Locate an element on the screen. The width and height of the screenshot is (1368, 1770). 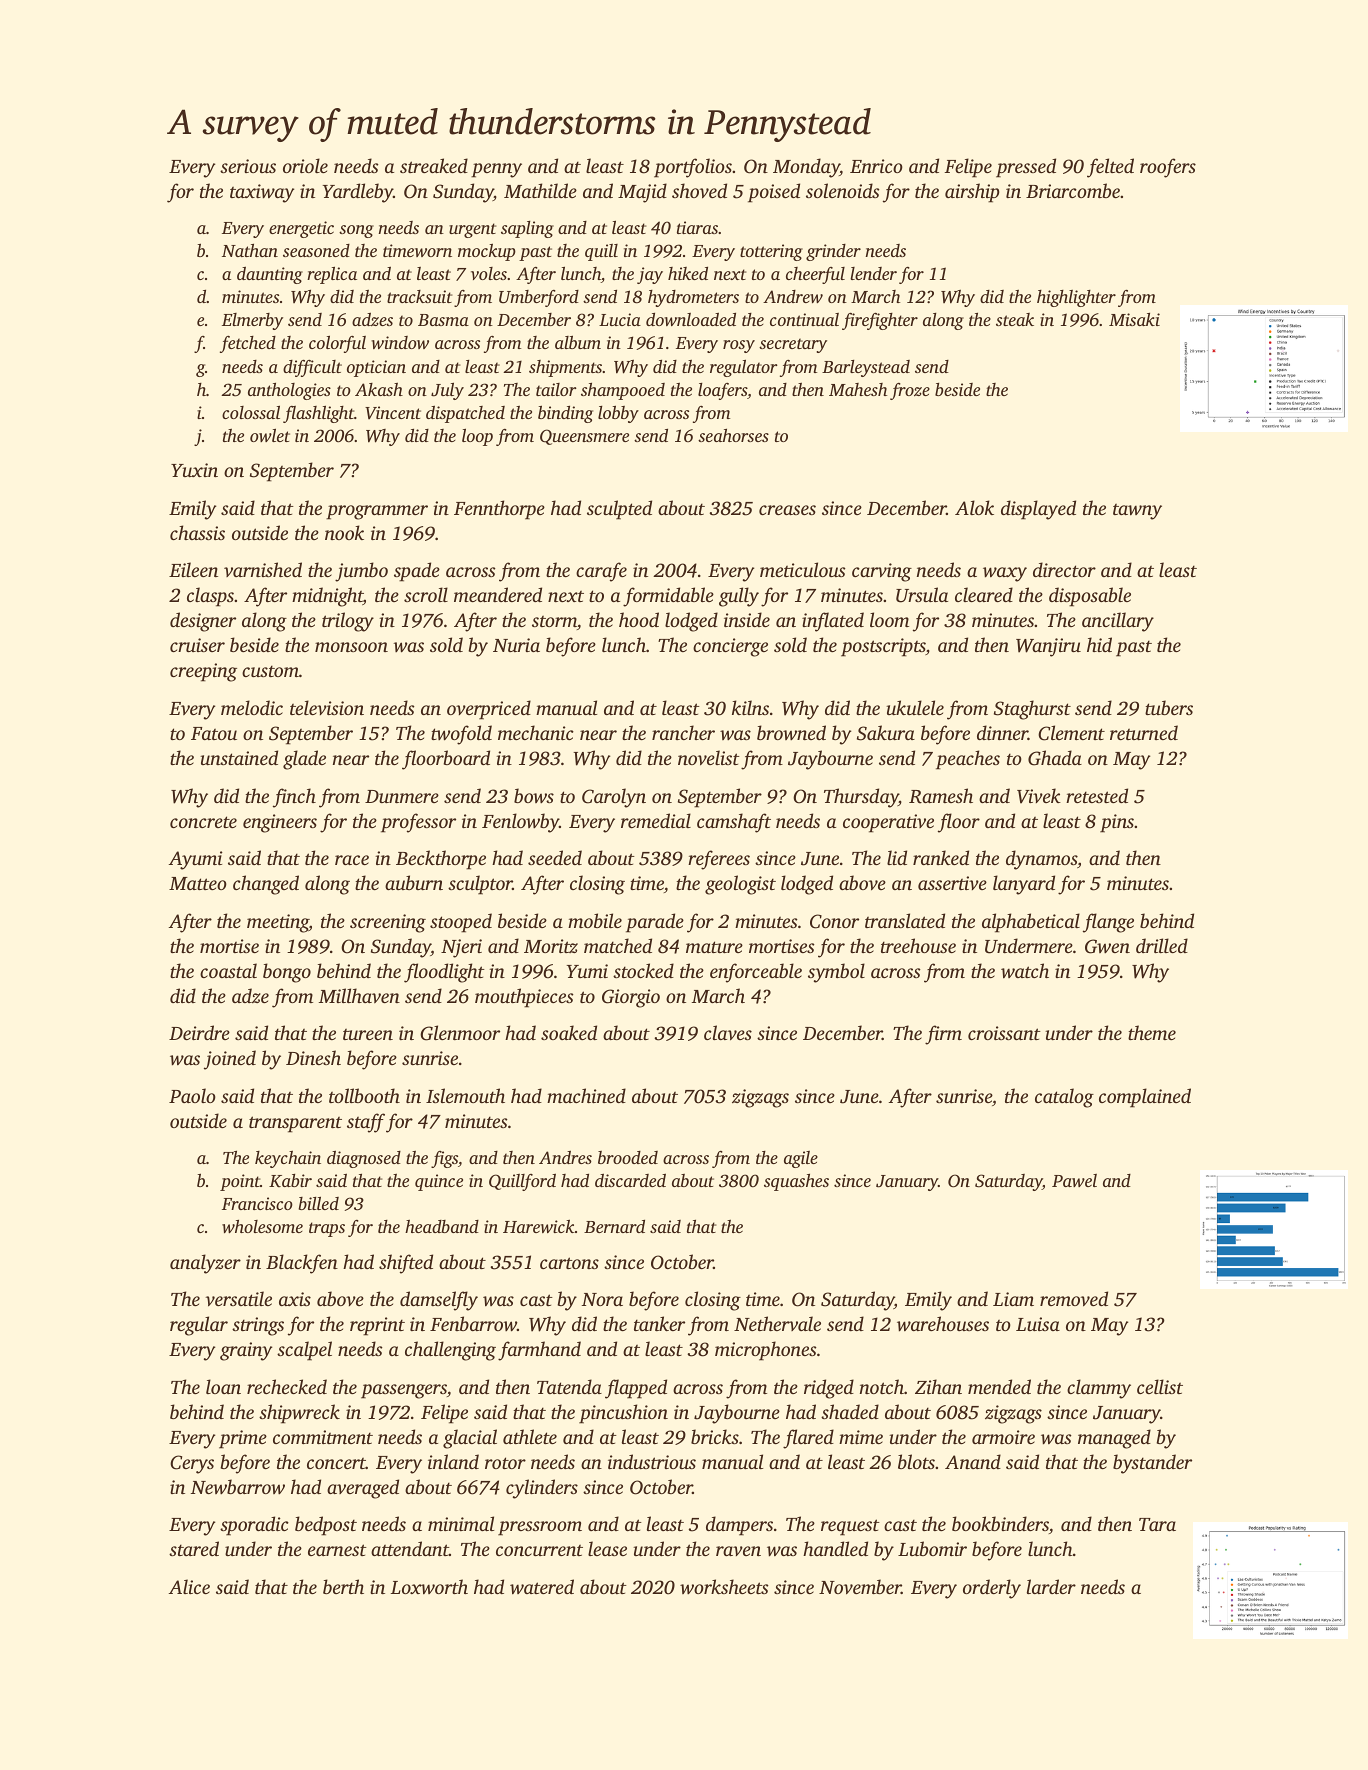
hood is located at coordinates (639, 619).
